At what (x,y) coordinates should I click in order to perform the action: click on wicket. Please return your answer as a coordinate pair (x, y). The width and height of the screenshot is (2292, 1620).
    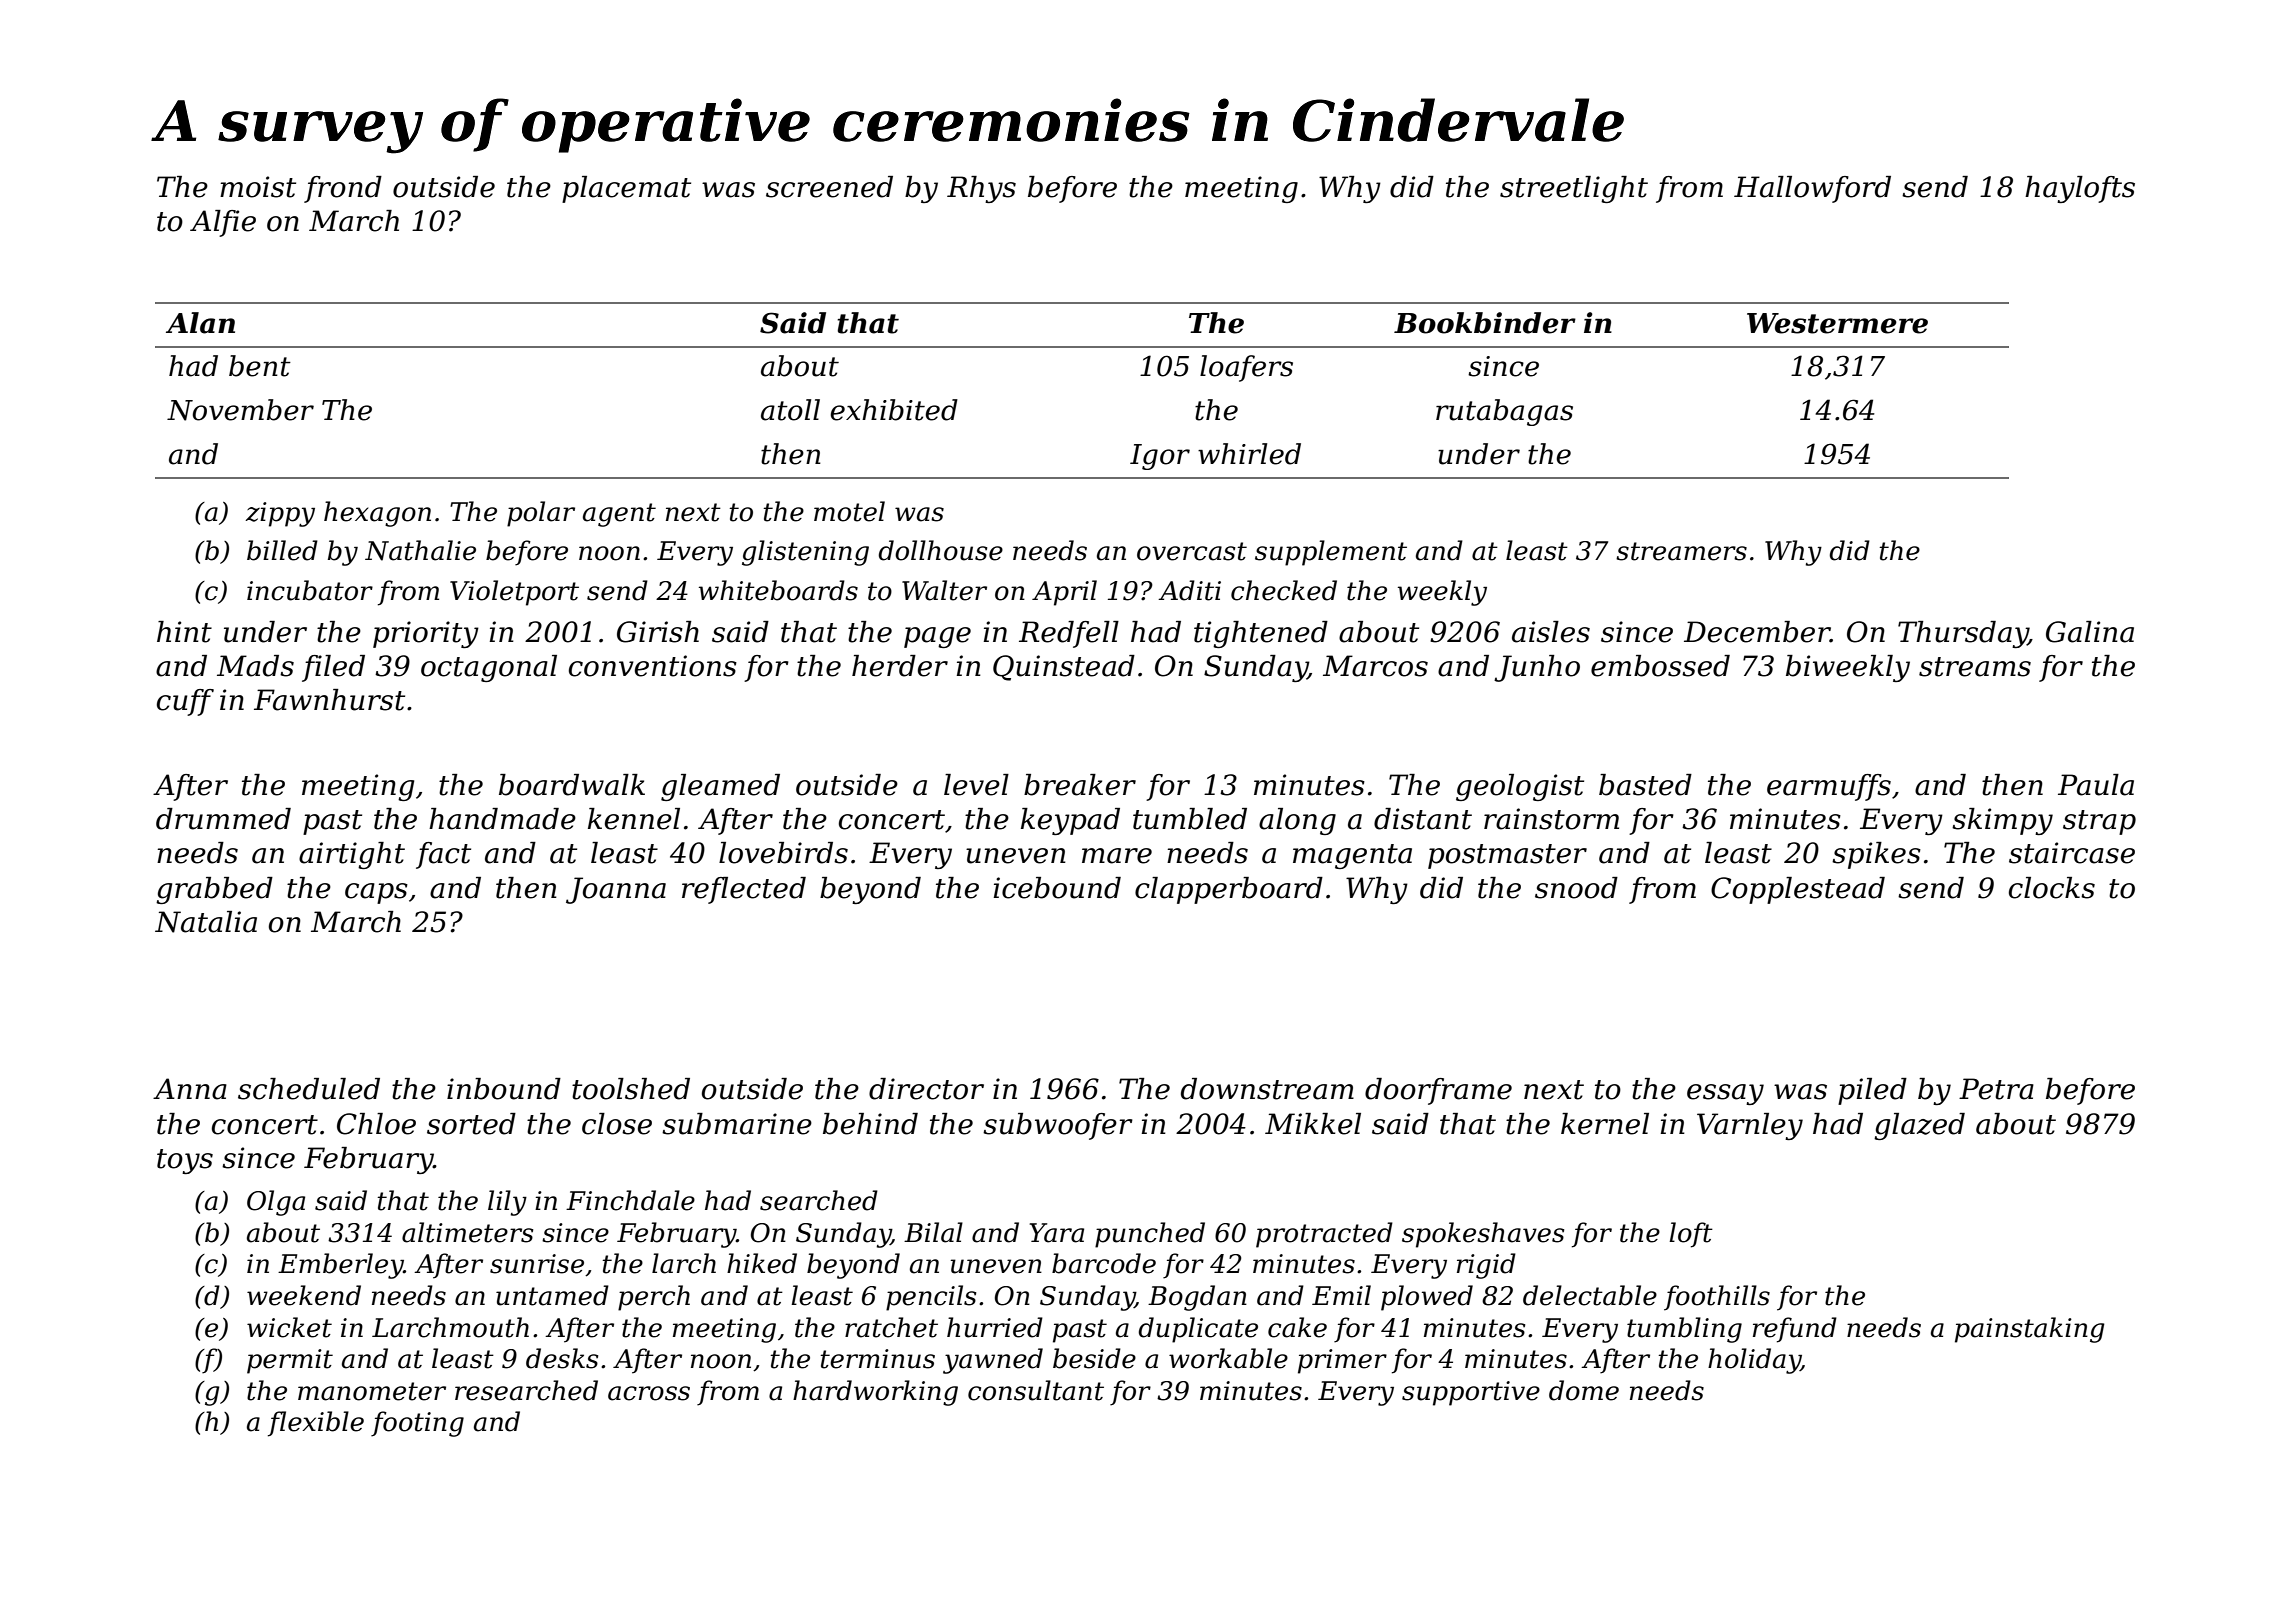
    Looking at the image, I should click on (289, 1327).
